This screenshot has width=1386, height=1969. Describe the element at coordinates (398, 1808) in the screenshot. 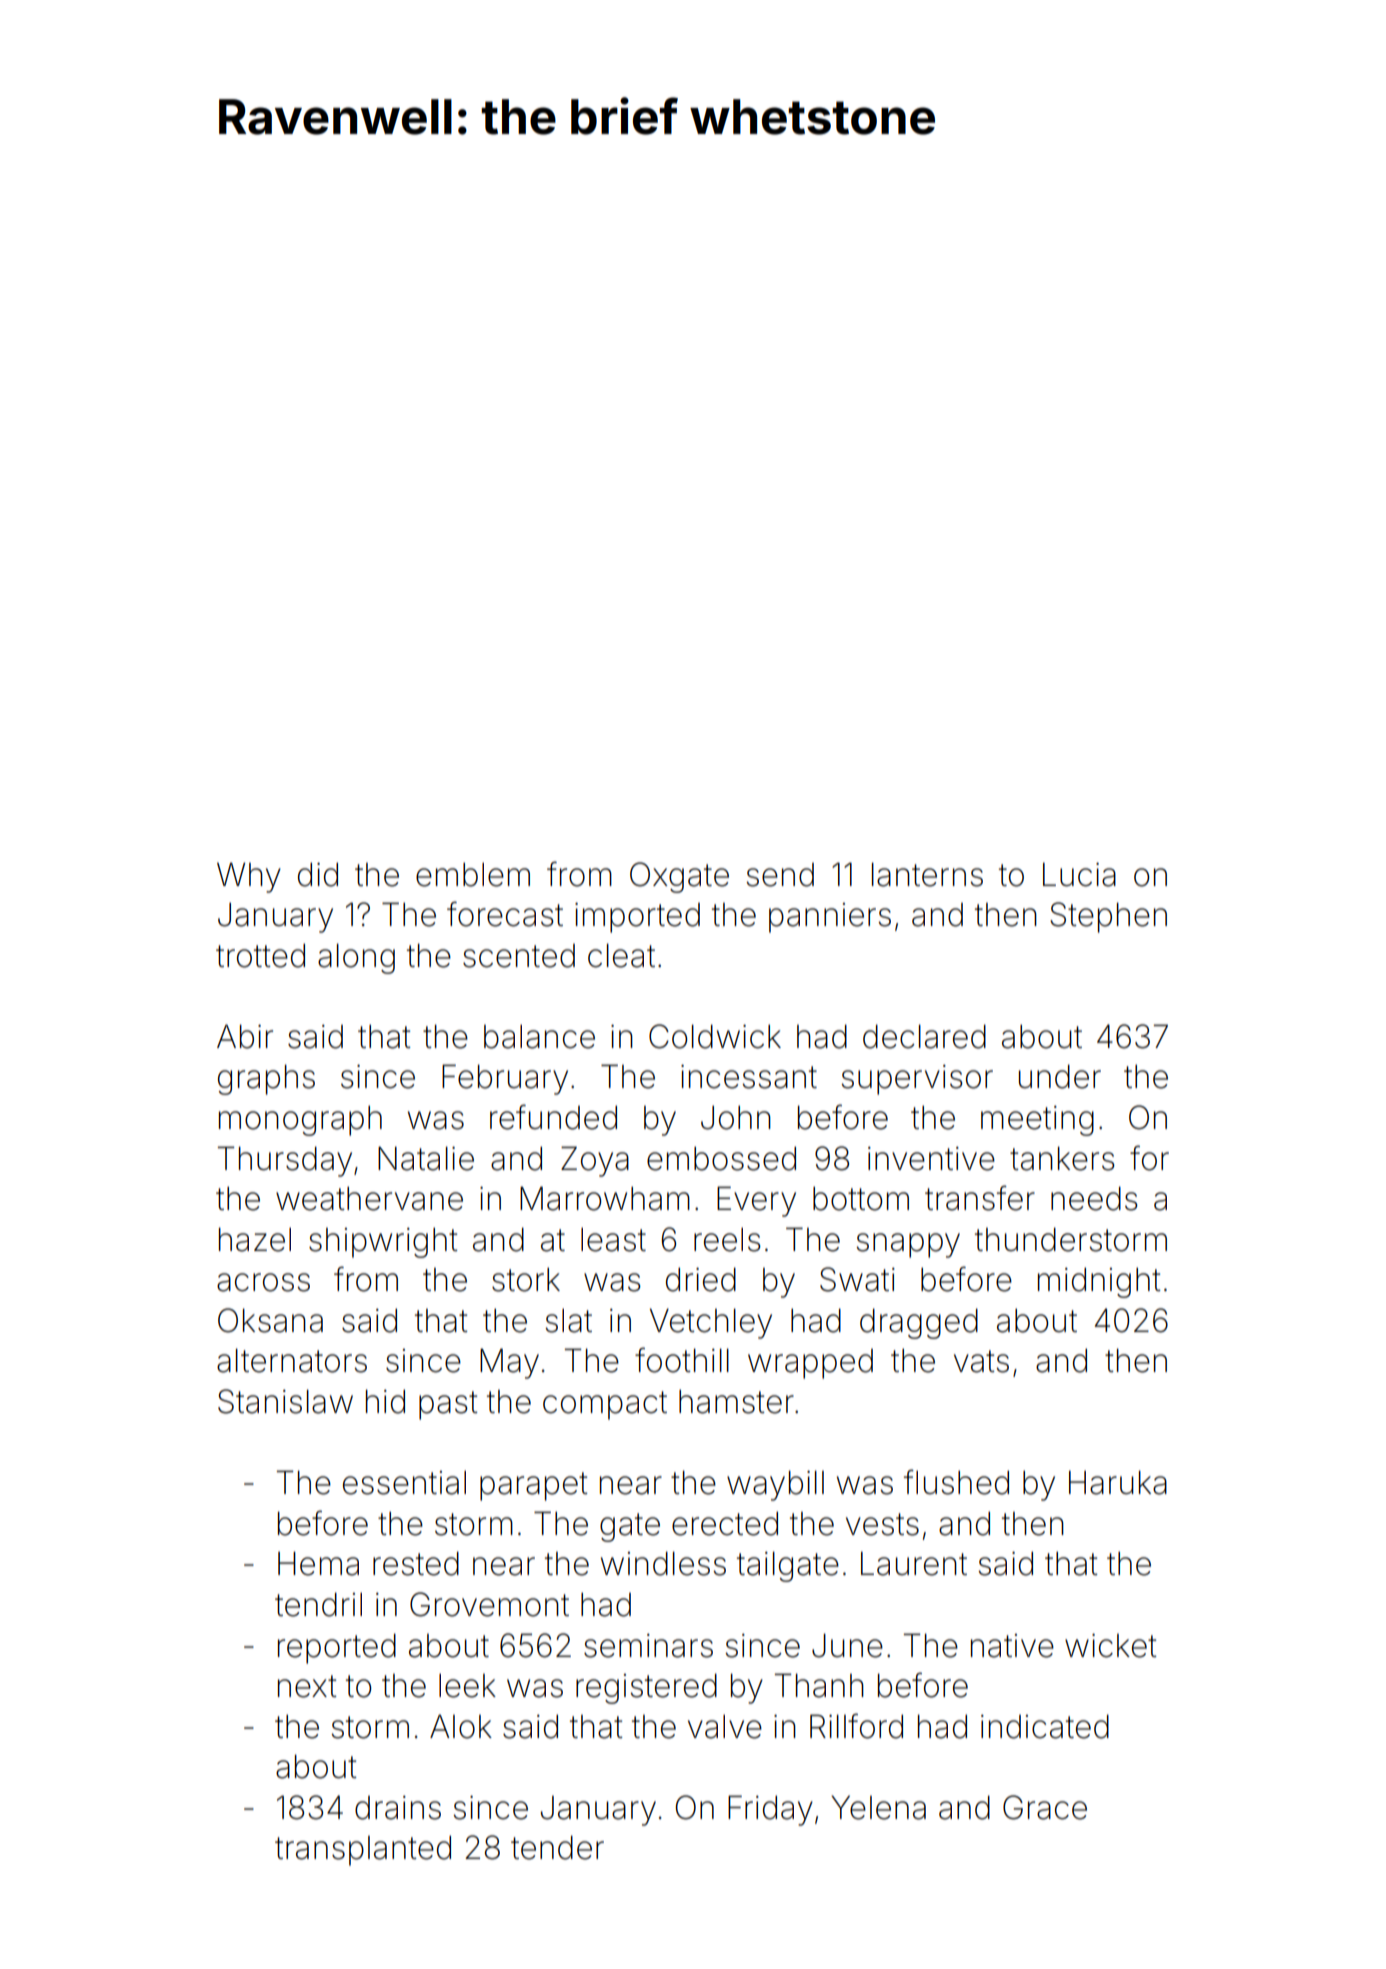

I see `drains` at that location.
